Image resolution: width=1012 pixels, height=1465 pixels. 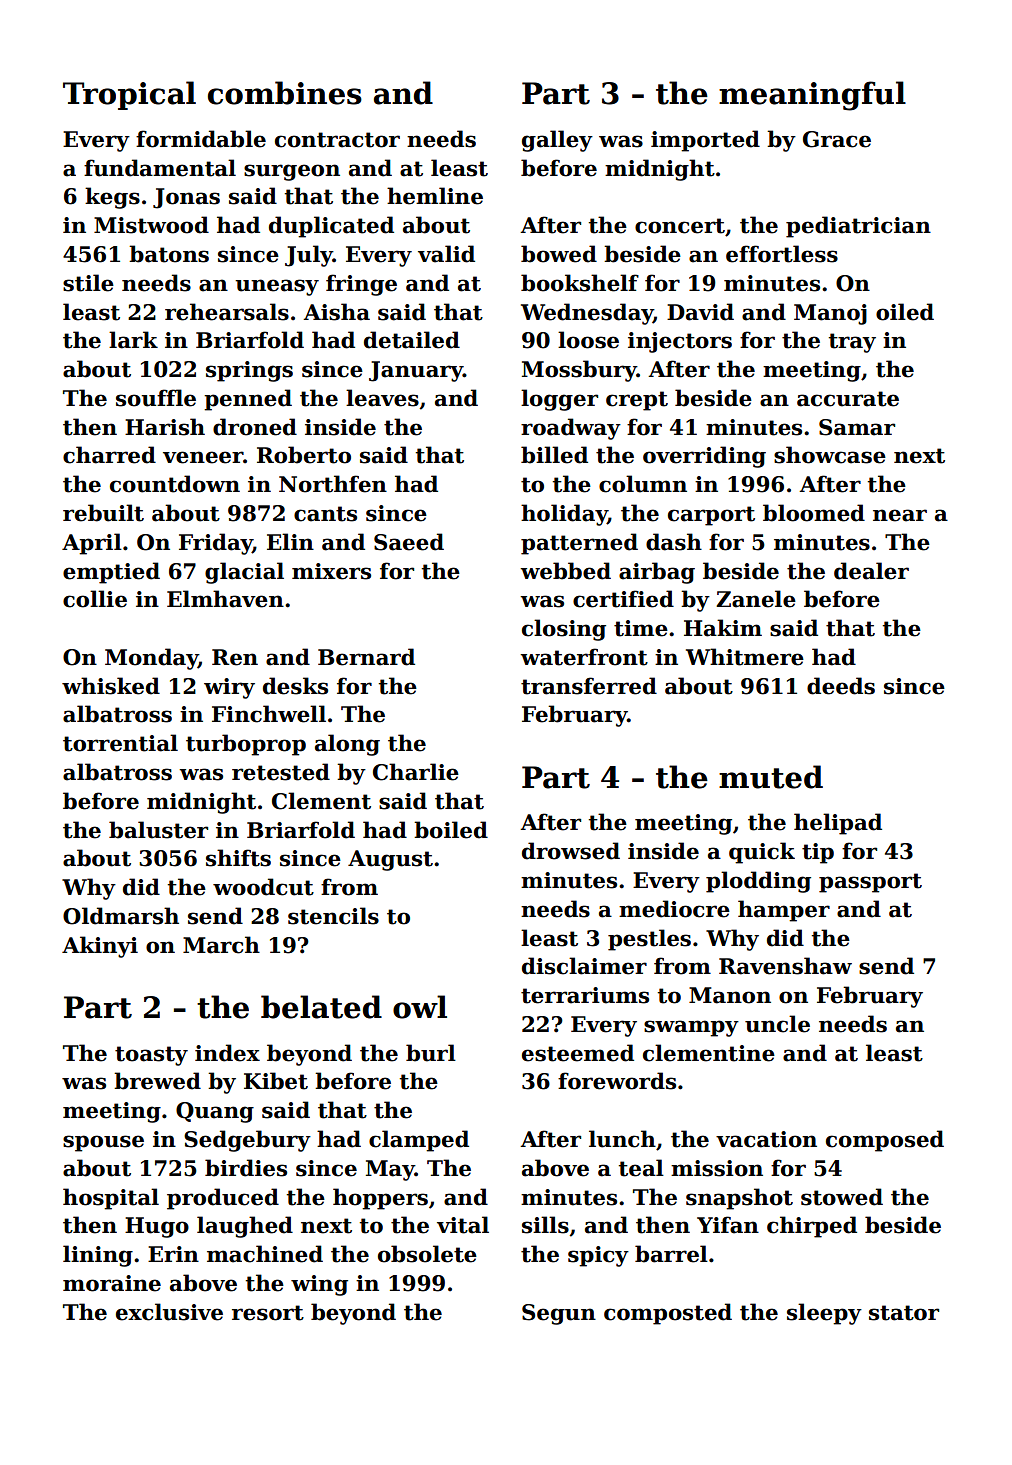 What do you see at coordinates (589, 686) in the screenshot?
I see `transferred` at bounding box center [589, 686].
